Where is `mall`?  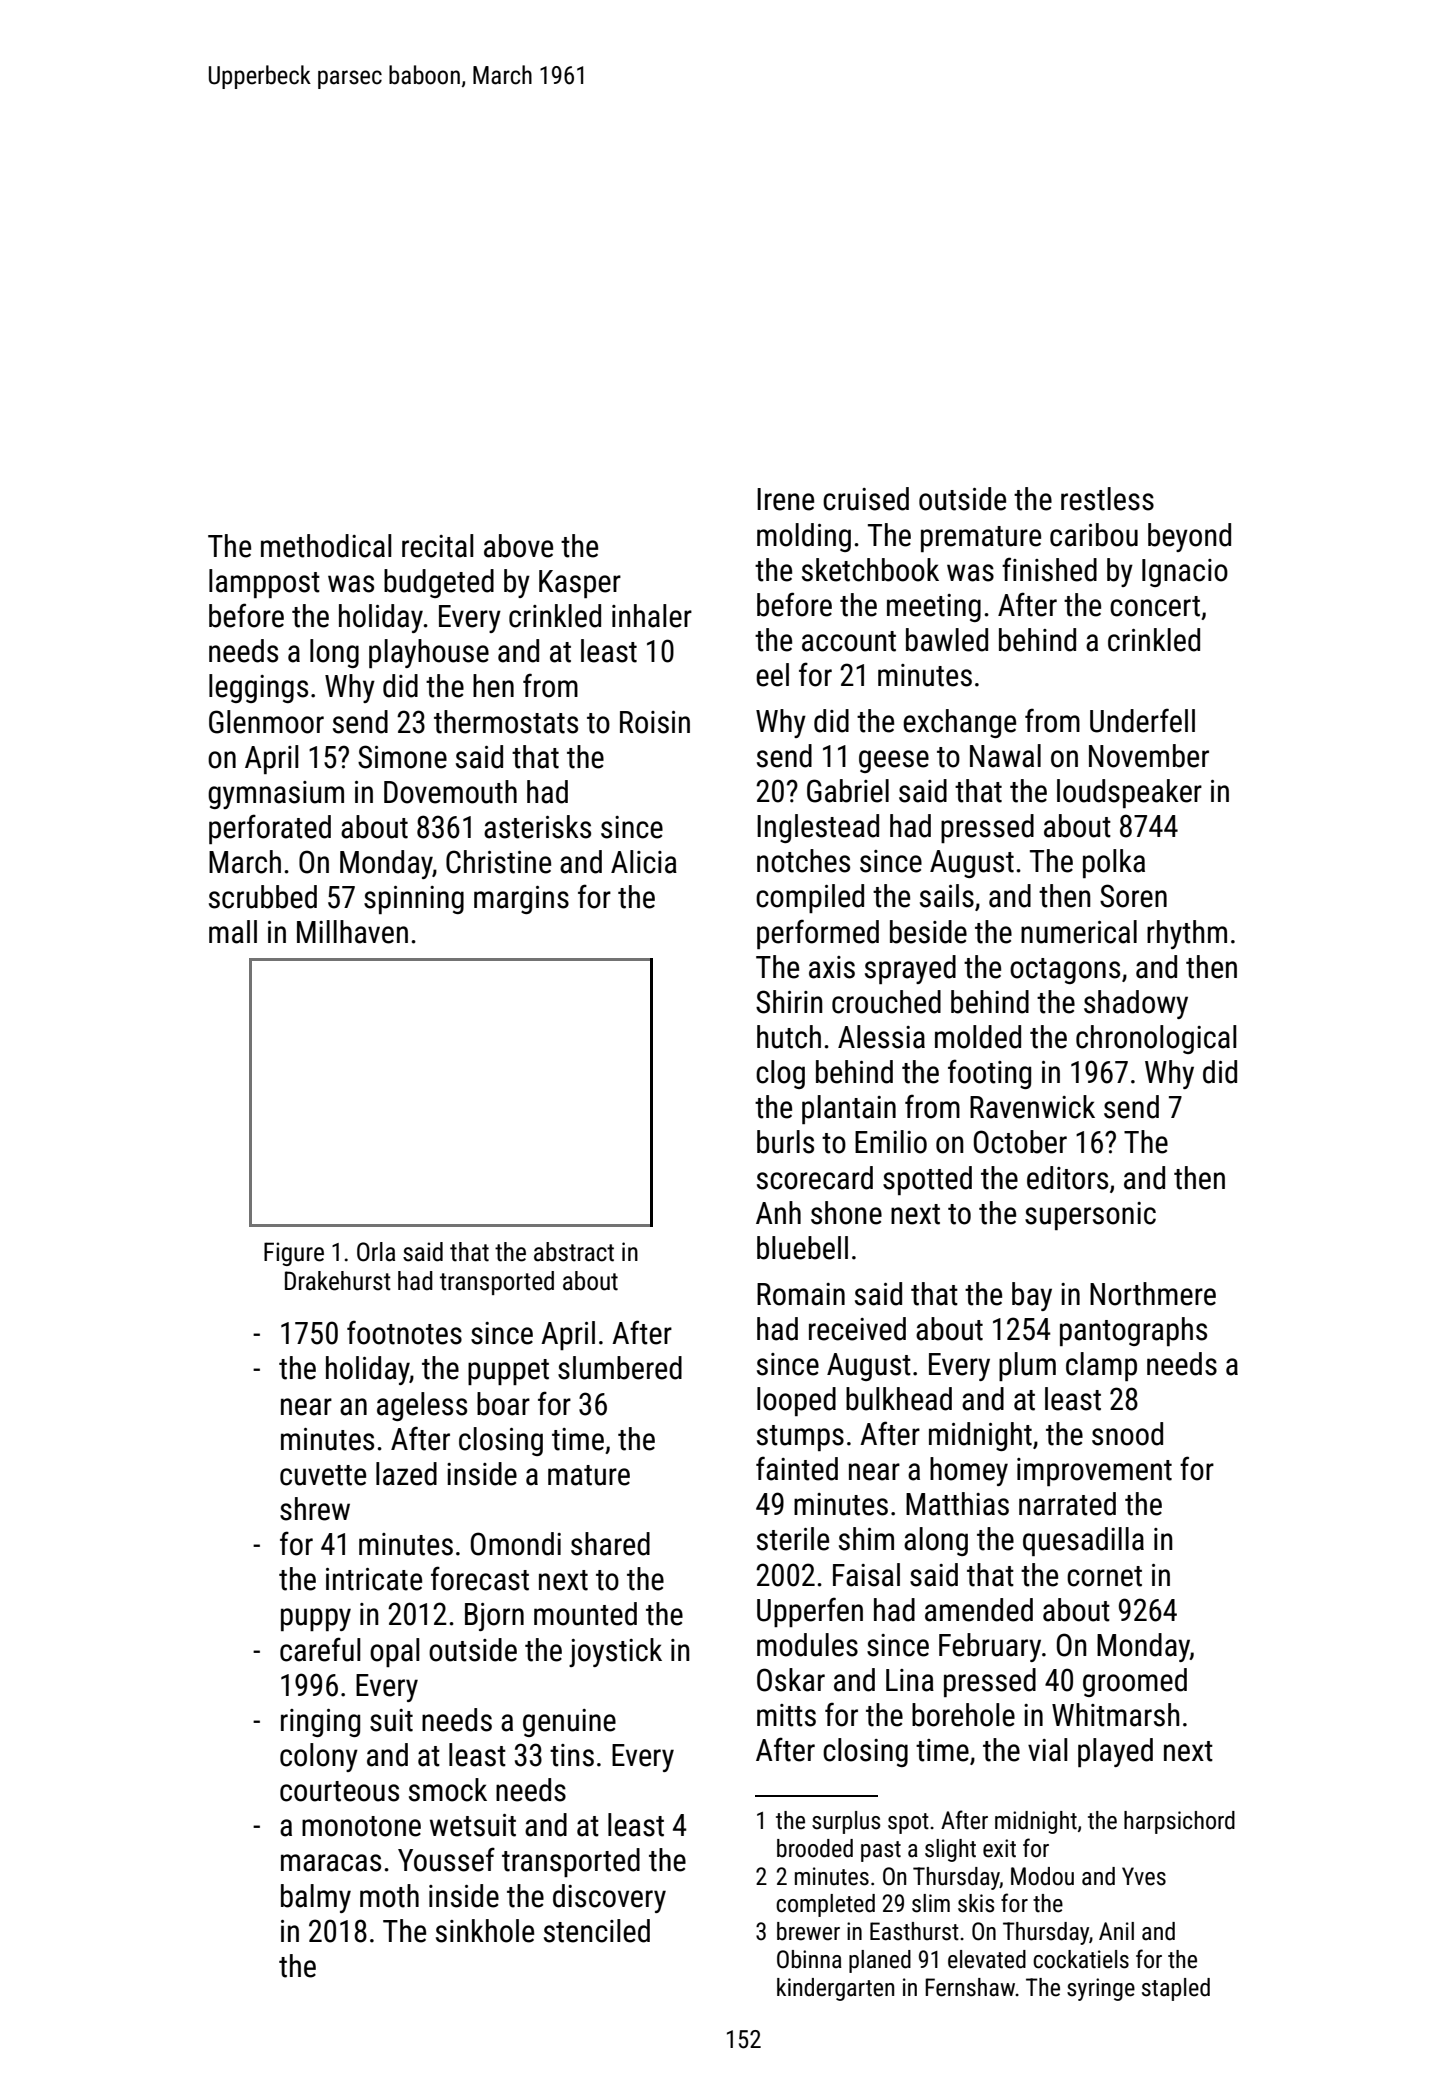 mall is located at coordinates (233, 932).
